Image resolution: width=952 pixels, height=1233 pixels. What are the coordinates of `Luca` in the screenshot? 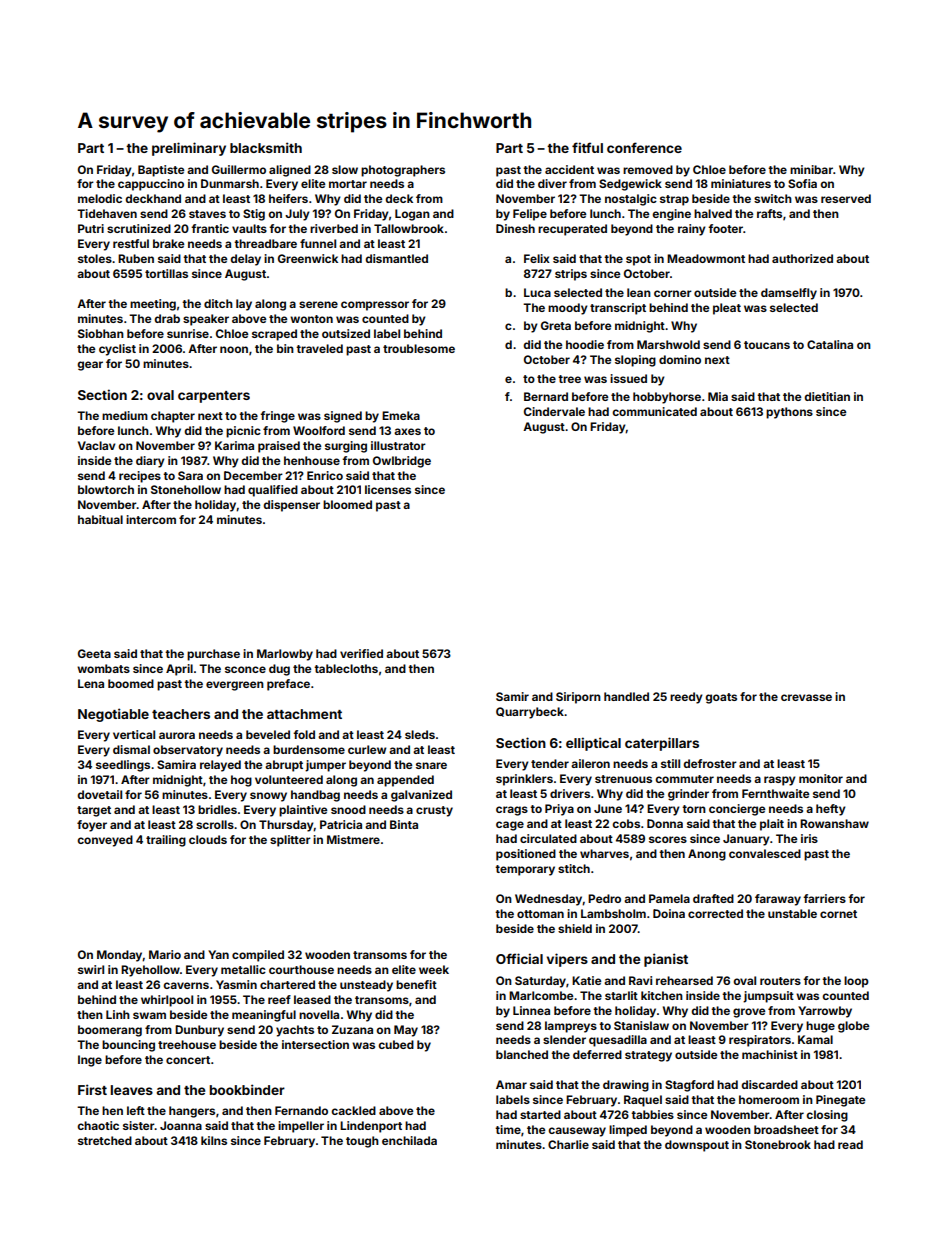 It's located at (537, 292).
